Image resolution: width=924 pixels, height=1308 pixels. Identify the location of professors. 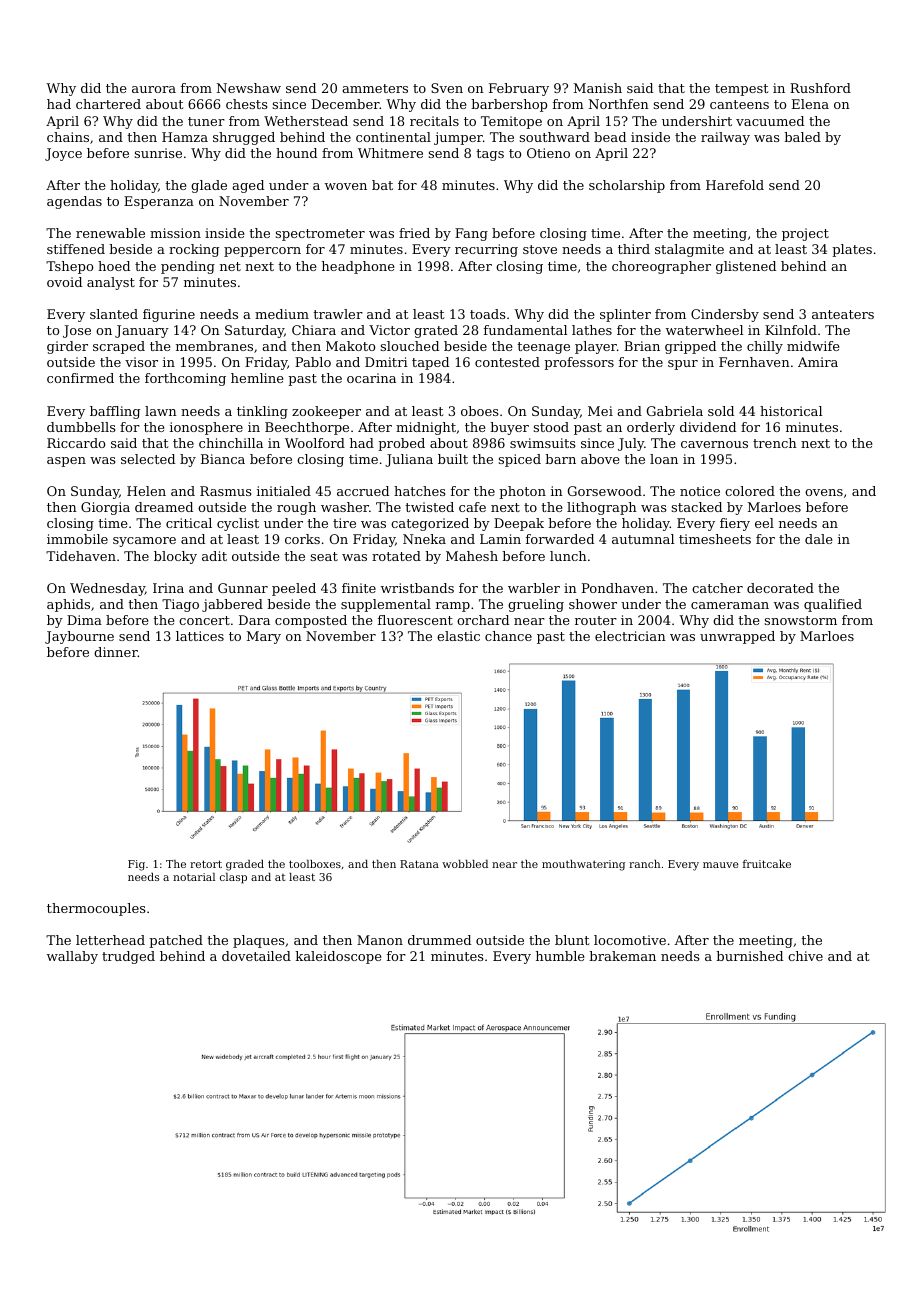
(579, 363).
